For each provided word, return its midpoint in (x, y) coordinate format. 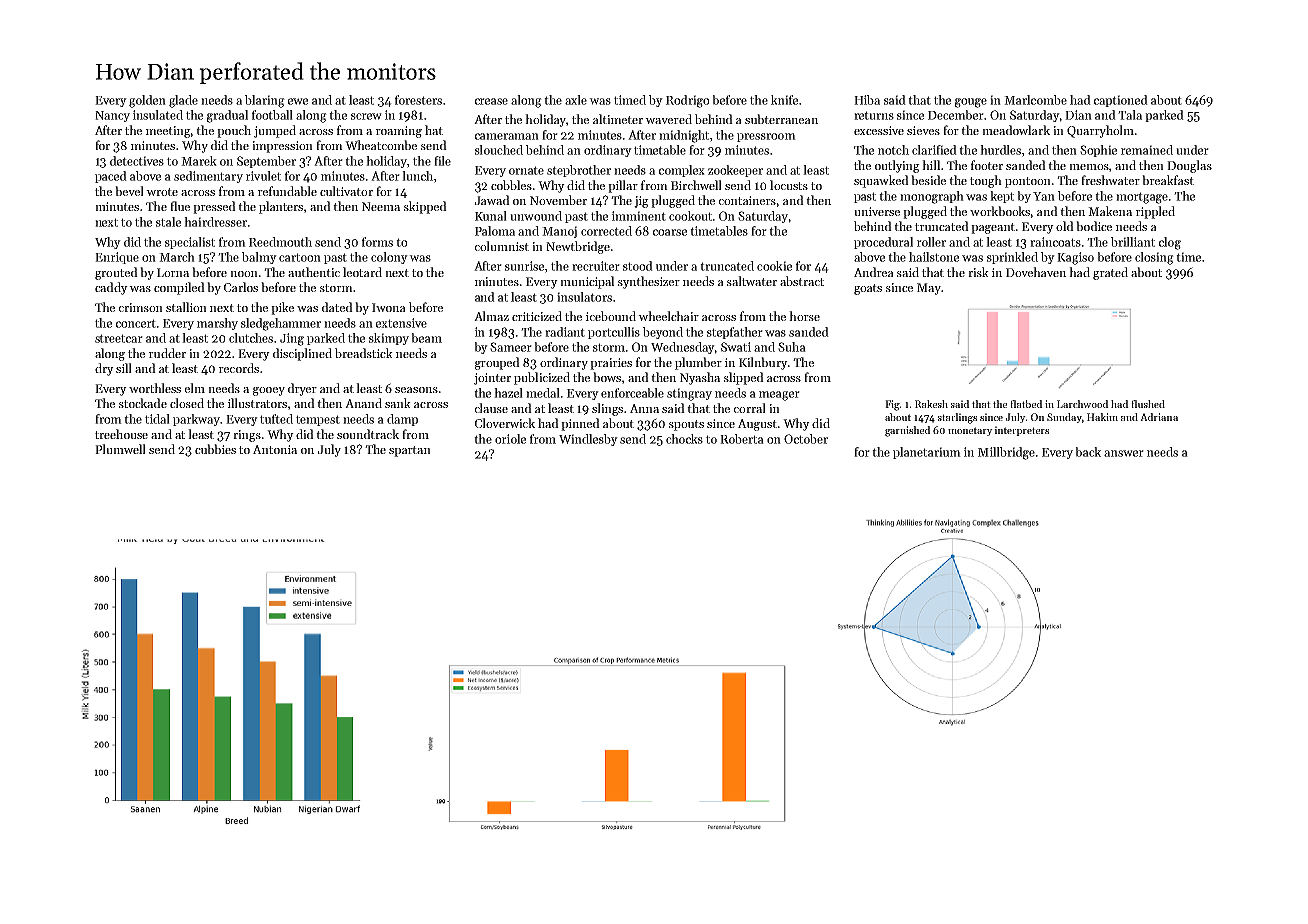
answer (1124, 453)
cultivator (346, 191)
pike (282, 308)
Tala (1130, 115)
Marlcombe (1035, 100)
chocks (684, 439)
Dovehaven (1036, 272)
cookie (774, 266)
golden (147, 101)
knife (784, 100)
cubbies (215, 449)
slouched (499, 150)
